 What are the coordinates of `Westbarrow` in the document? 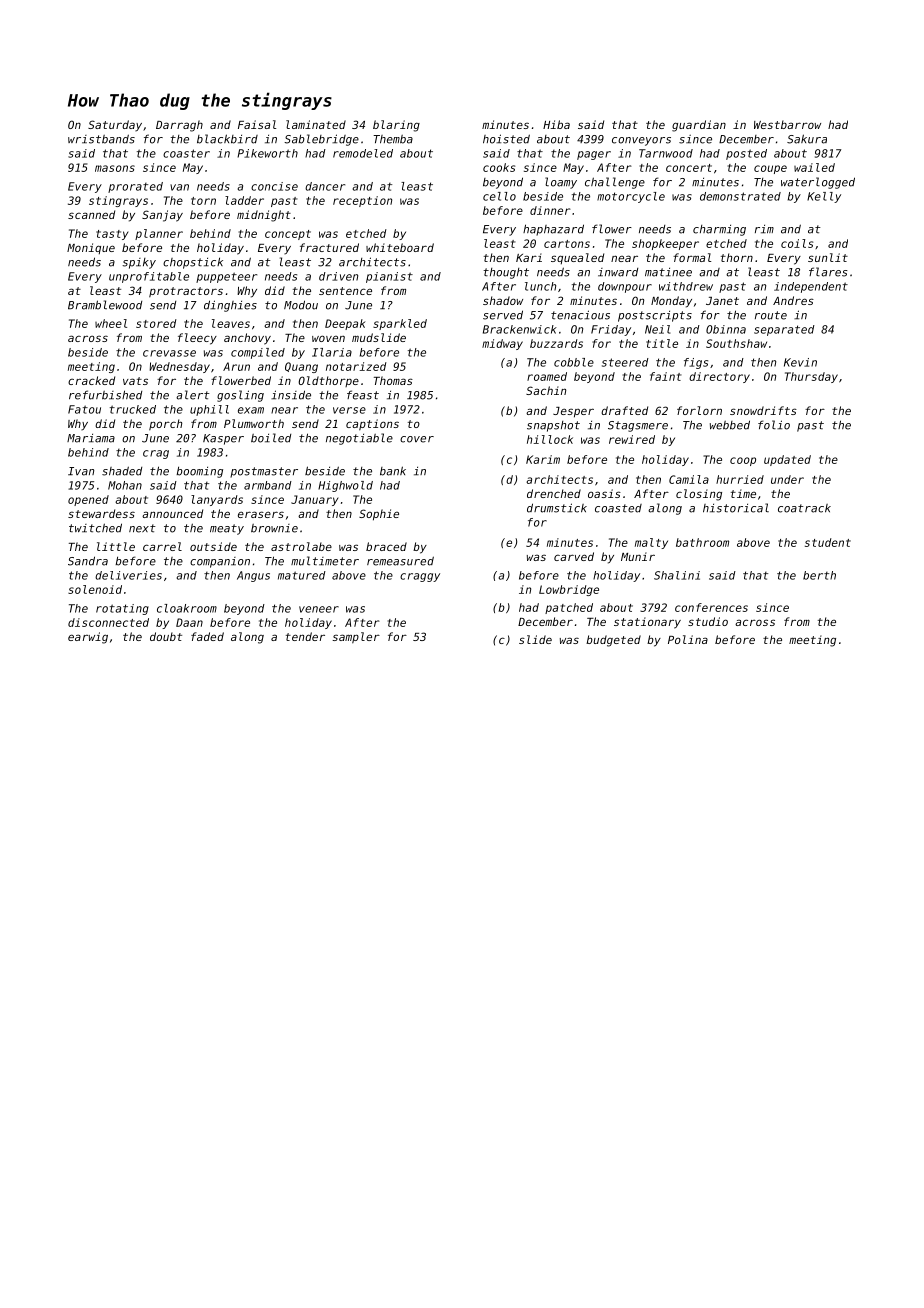 It's located at (787, 124).
